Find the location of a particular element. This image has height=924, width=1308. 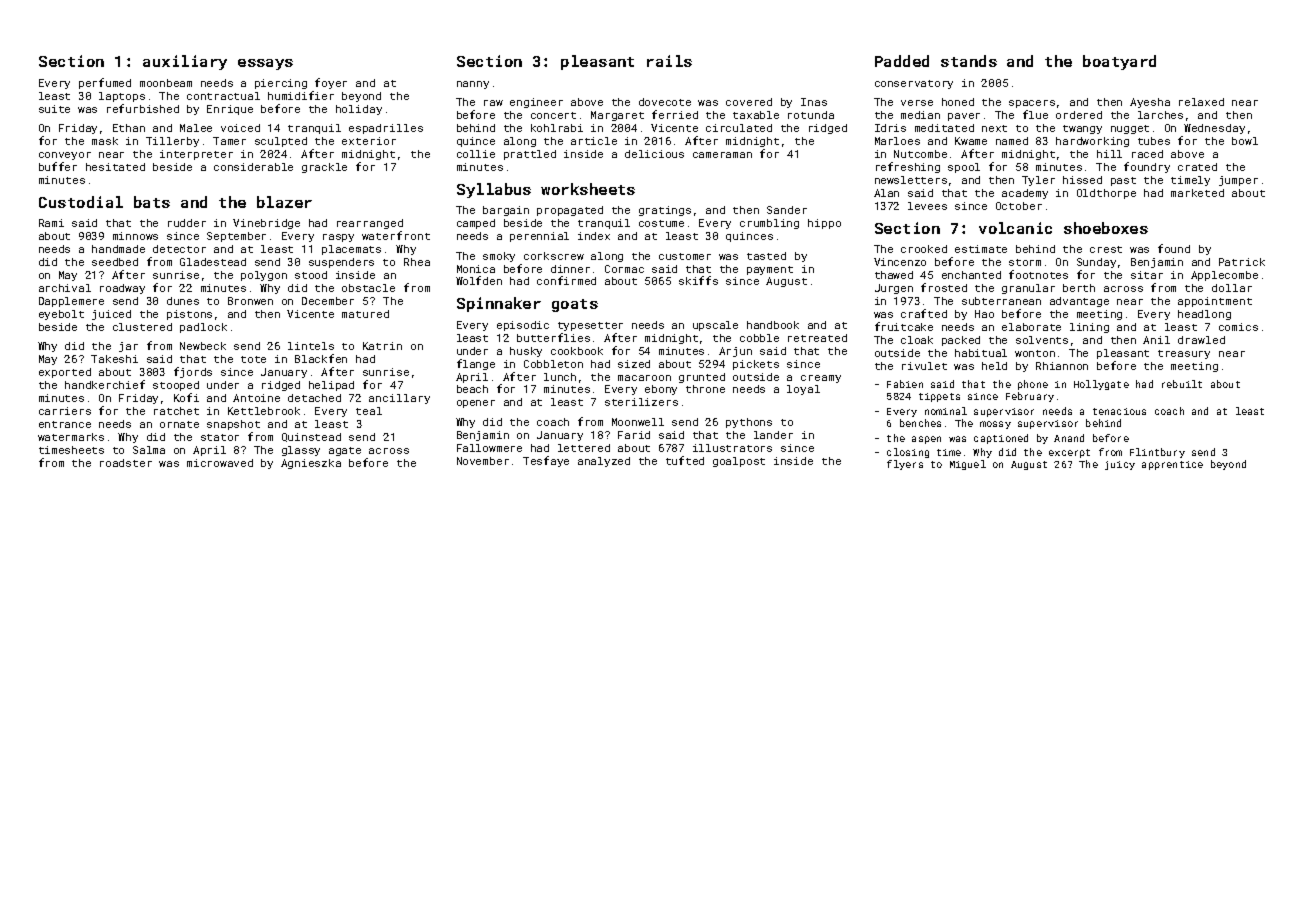

shoeboxes is located at coordinates (1106, 228).
